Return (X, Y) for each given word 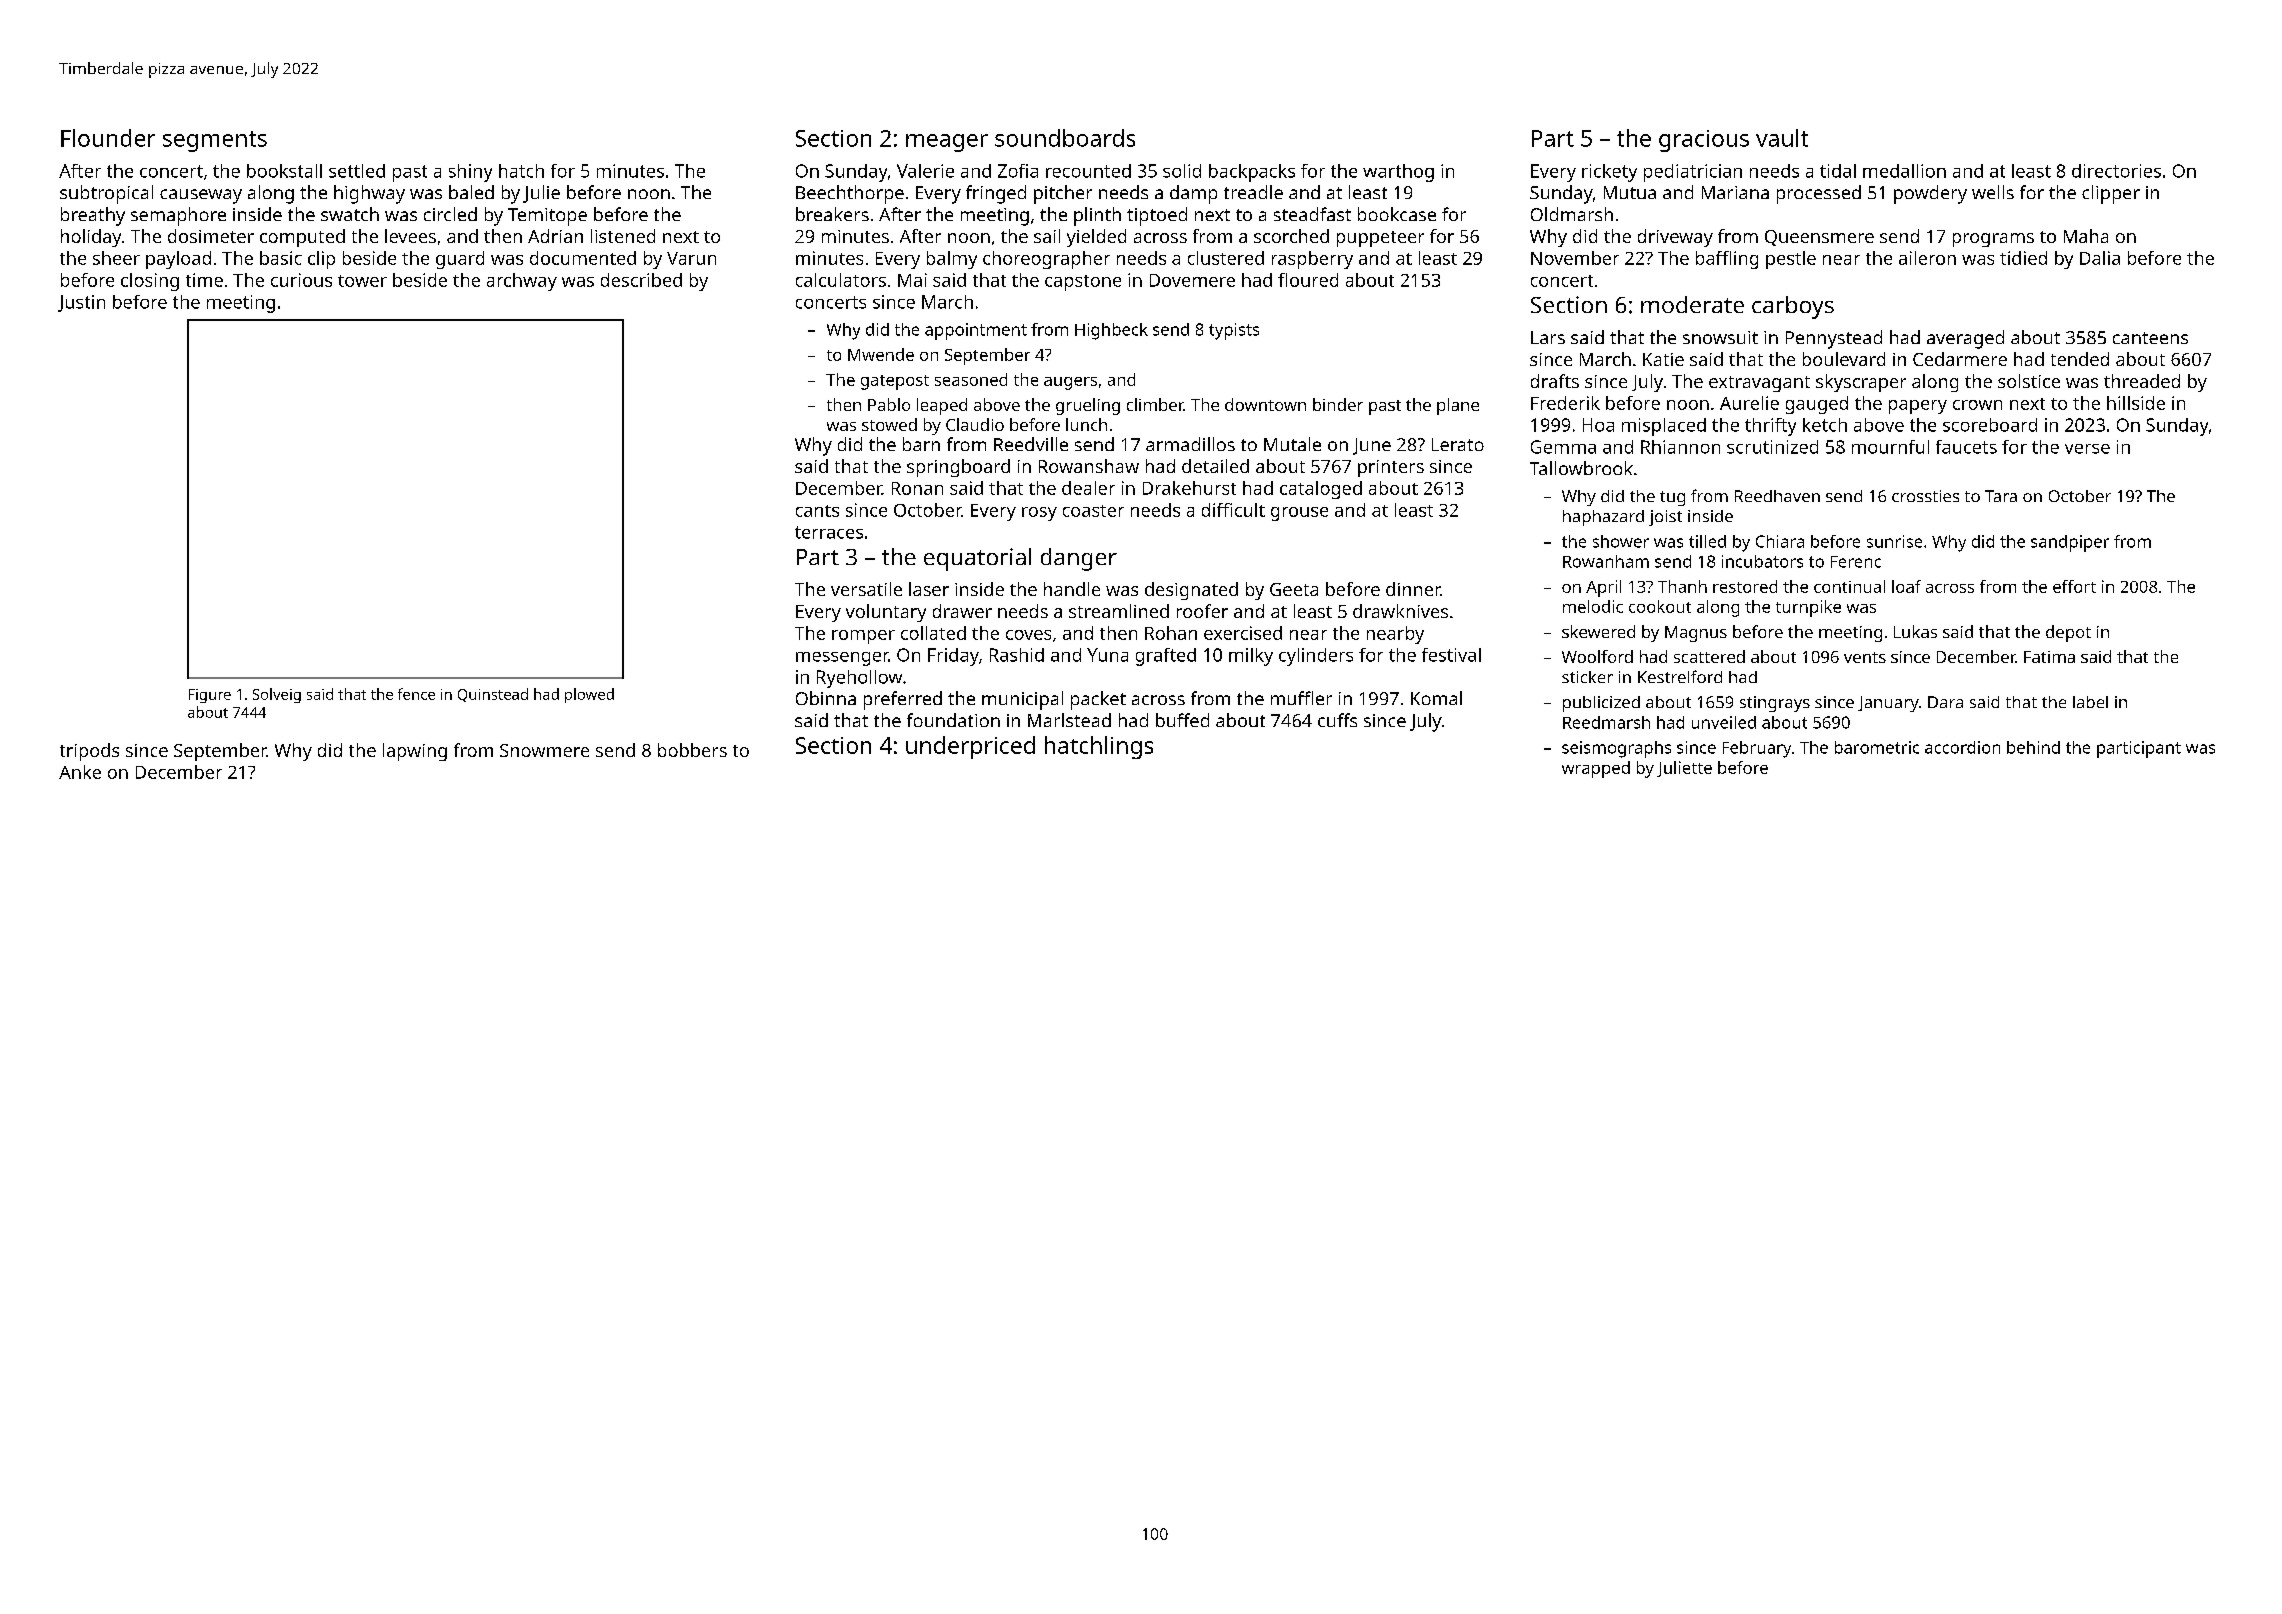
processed (1819, 194)
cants (817, 511)
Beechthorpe (850, 194)
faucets (1966, 447)
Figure (210, 696)
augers (1070, 383)
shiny (470, 173)
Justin (81, 303)
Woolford (1597, 656)
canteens (2150, 338)
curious (301, 280)
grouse (1299, 514)
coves (1028, 635)
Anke (80, 772)
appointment (976, 331)
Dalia (2100, 258)
